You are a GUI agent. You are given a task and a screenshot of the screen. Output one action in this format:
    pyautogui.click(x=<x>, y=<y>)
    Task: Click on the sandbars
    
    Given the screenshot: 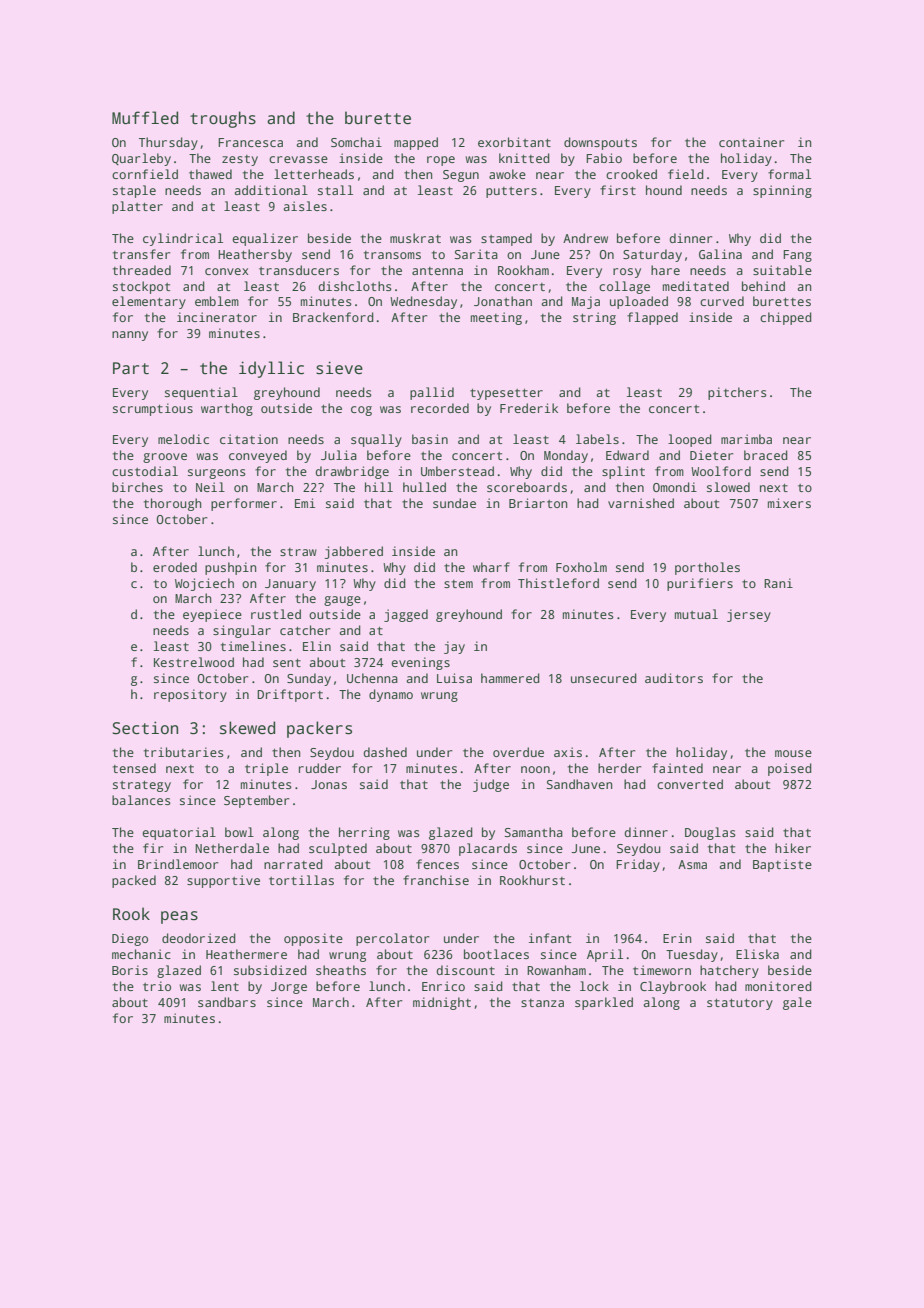 What is the action you would take?
    pyautogui.click(x=227, y=1002)
